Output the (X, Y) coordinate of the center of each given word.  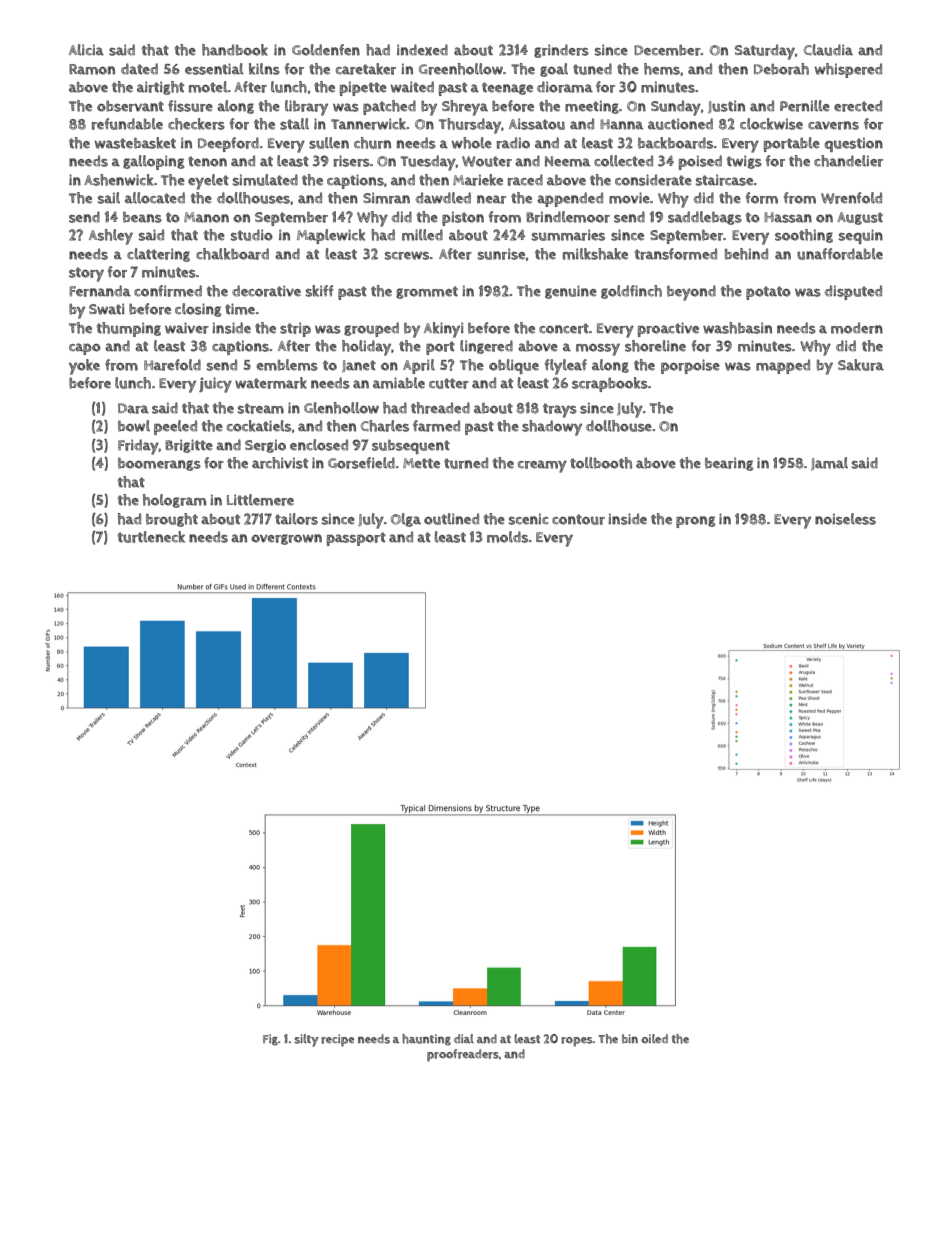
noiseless (845, 519)
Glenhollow (341, 408)
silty (306, 1040)
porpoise (690, 366)
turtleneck (151, 537)
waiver (187, 328)
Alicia (86, 50)
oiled (654, 1039)
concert (564, 328)
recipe (337, 1040)
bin (630, 1038)
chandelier (848, 161)
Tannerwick (369, 124)
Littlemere (260, 500)
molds (507, 537)
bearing (729, 464)
